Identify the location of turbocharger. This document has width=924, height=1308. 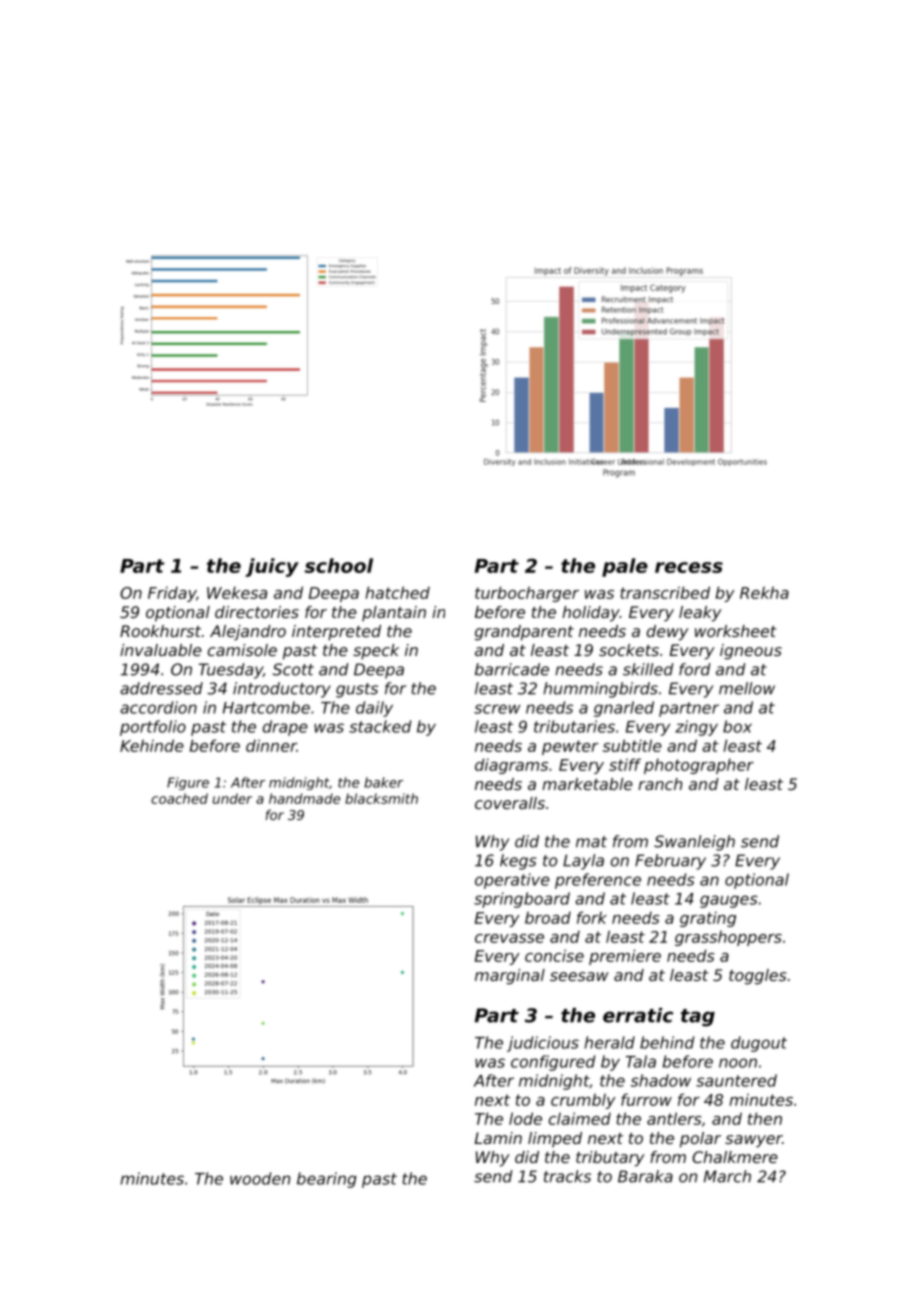
(527, 594).
